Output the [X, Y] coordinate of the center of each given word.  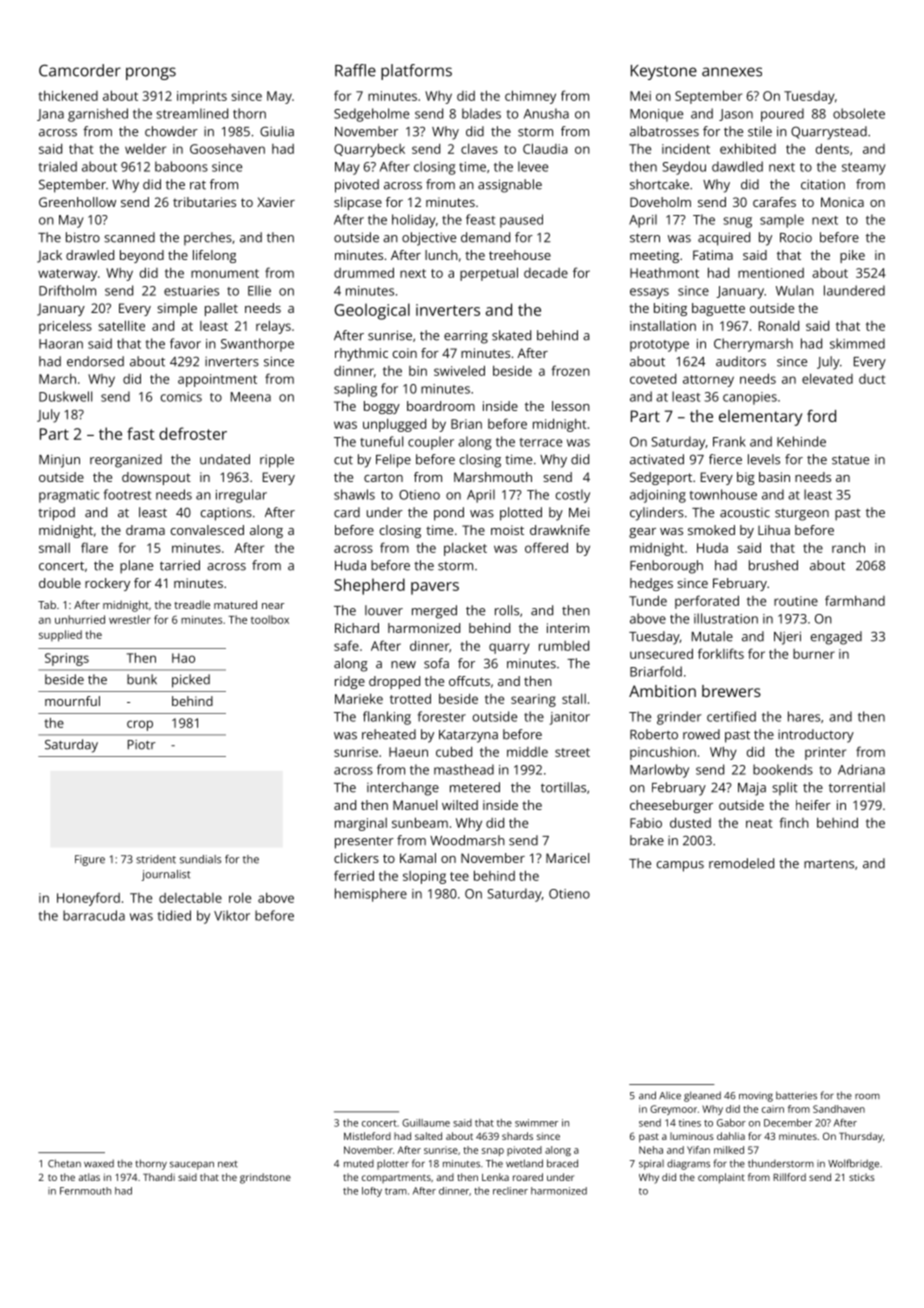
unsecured [661, 653]
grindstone [265, 1178]
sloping [424, 877]
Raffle [355, 70]
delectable [190, 898]
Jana [50, 115]
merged [434, 612]
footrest [127, 494]
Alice [670, 1096]
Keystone [664, 72]
